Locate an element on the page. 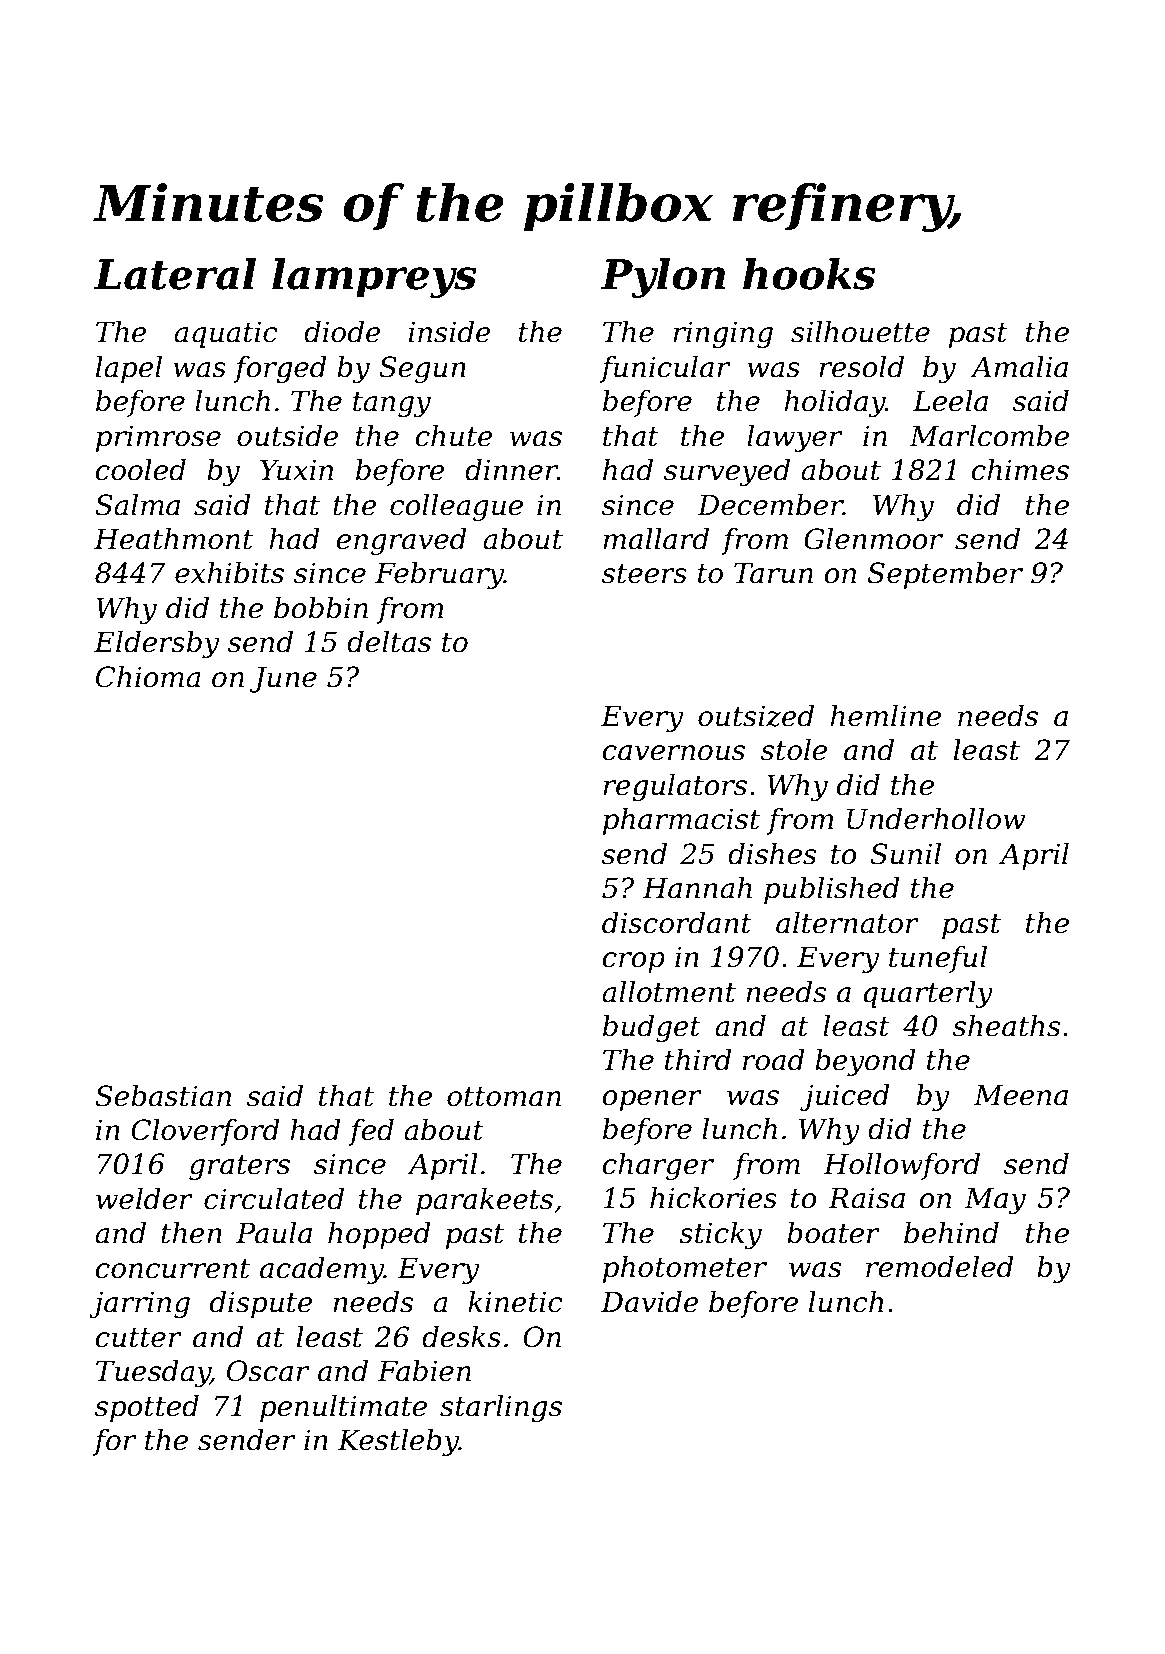 This image has width=1165, height=1654. Lateral is located at coordinates (174, 274).
